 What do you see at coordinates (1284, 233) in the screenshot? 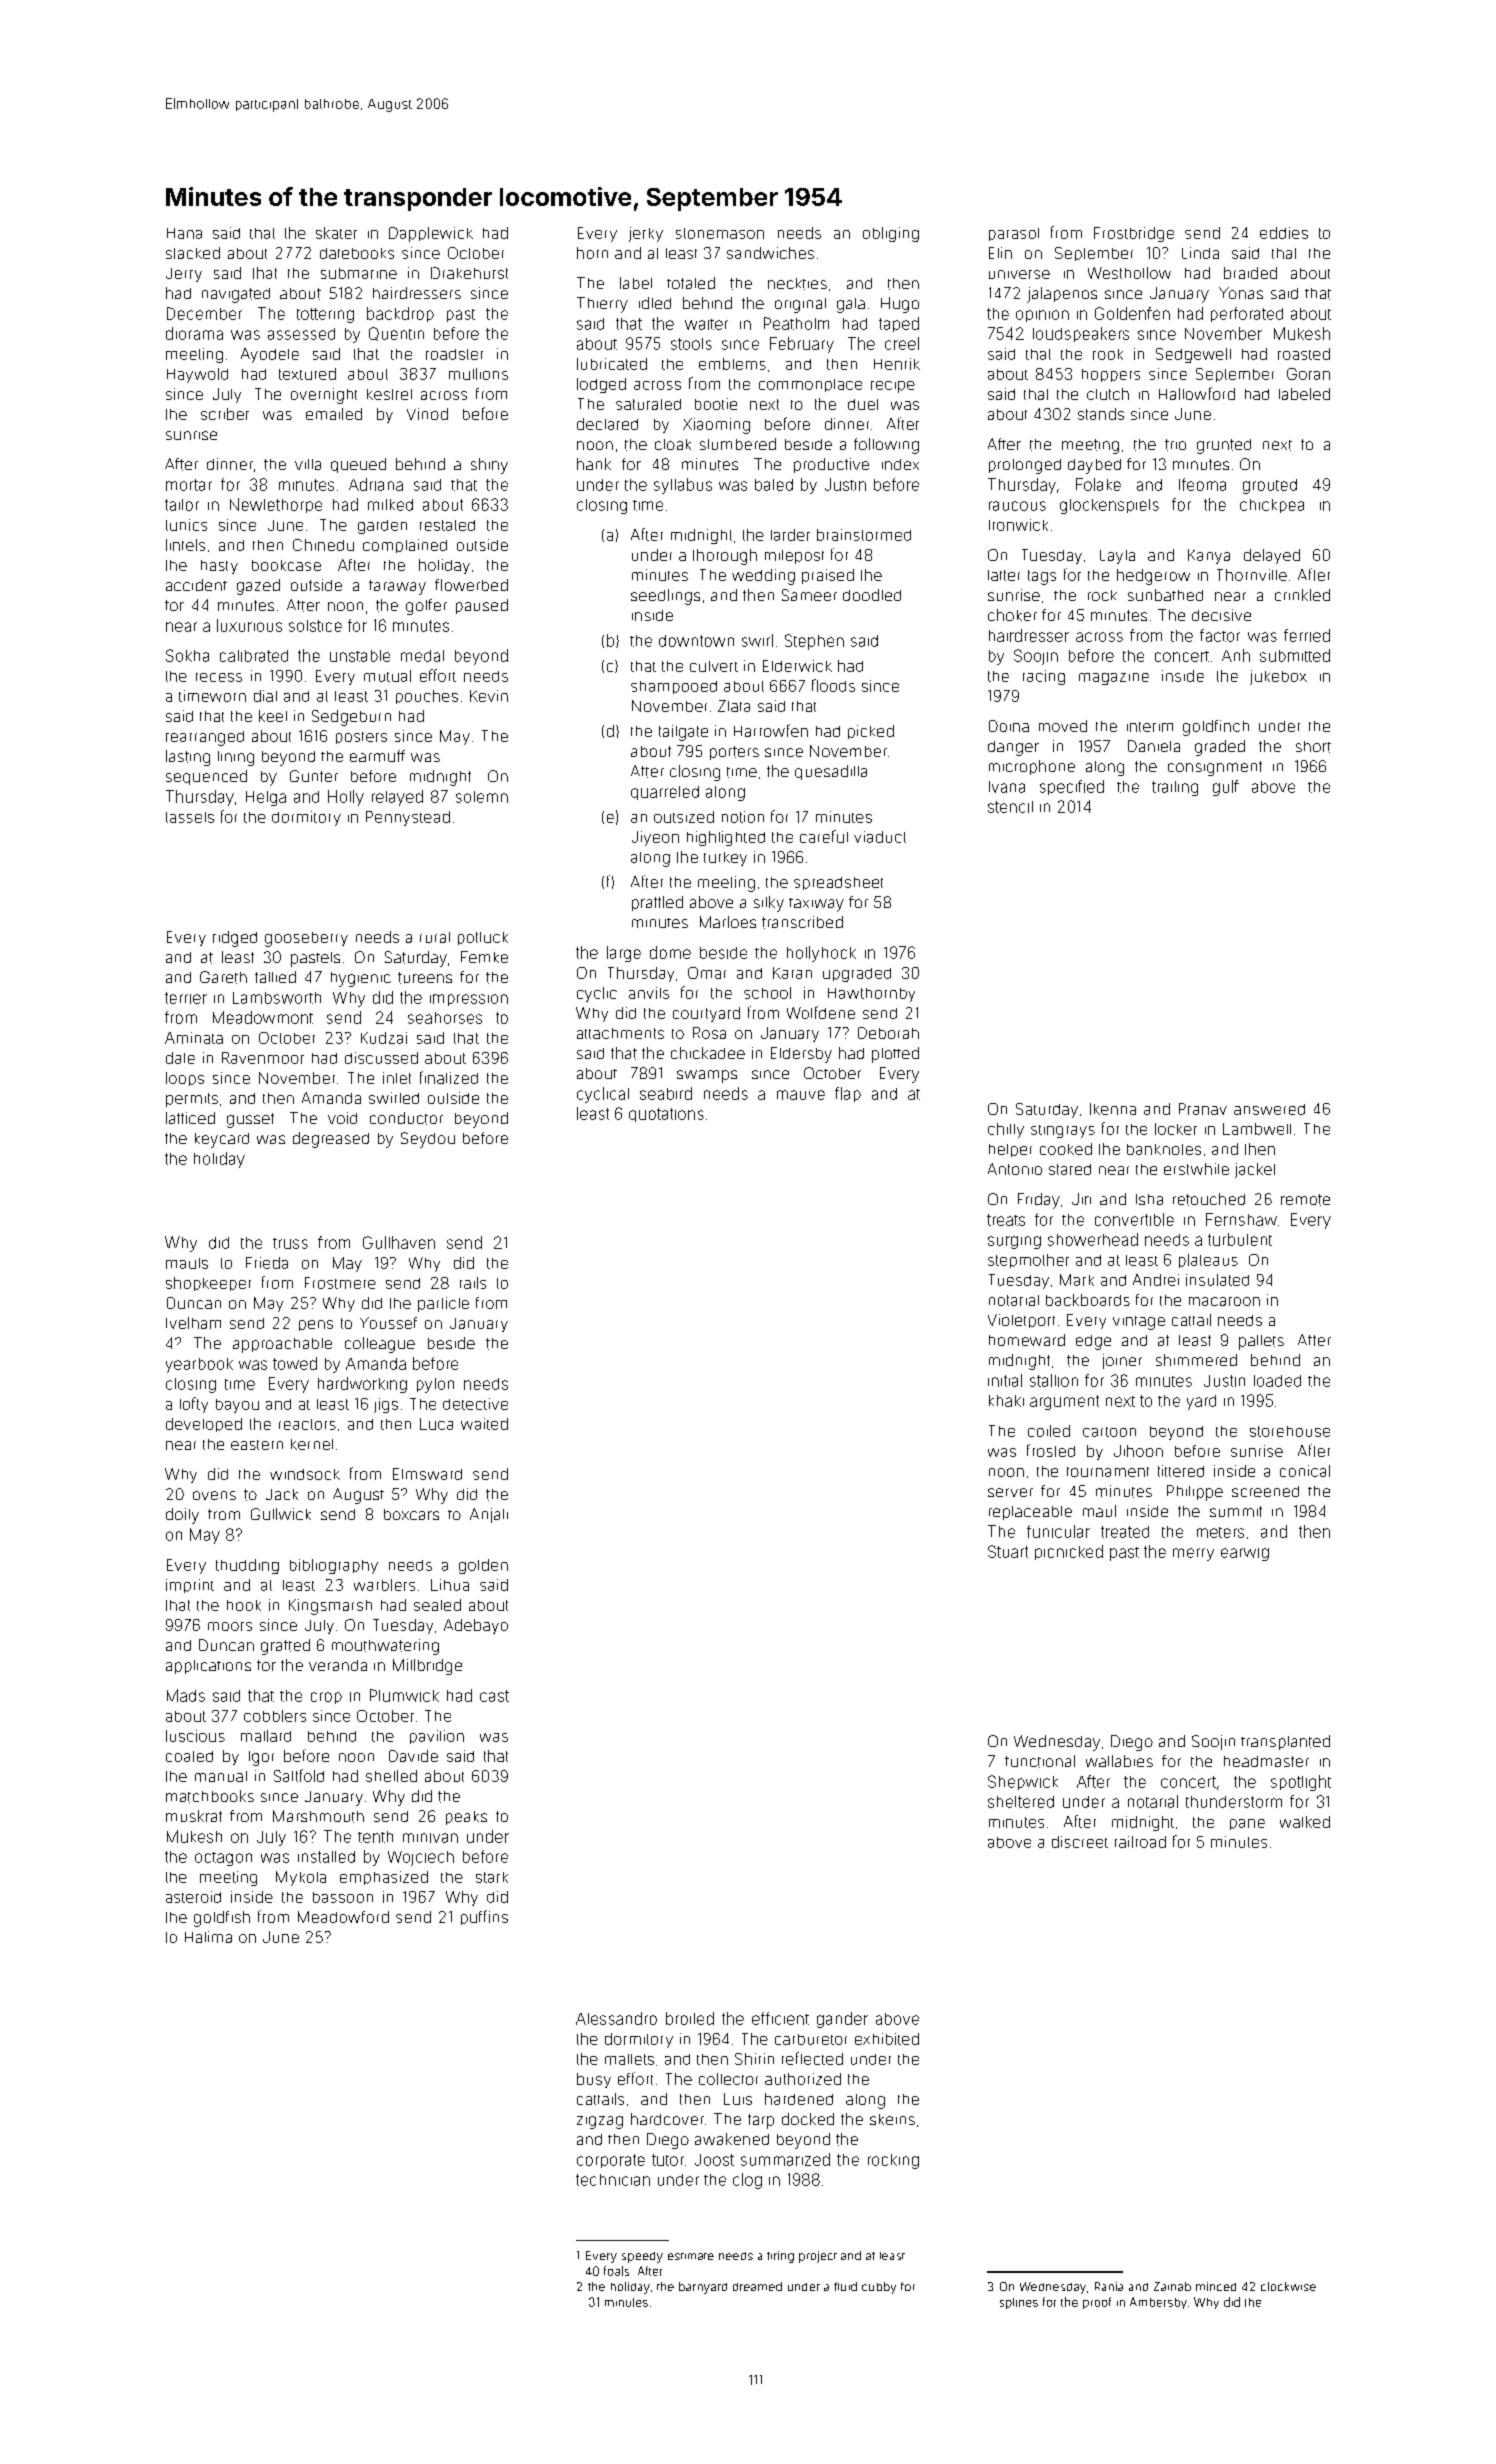
I see `eddies` at bounding box center [1284, 233].
